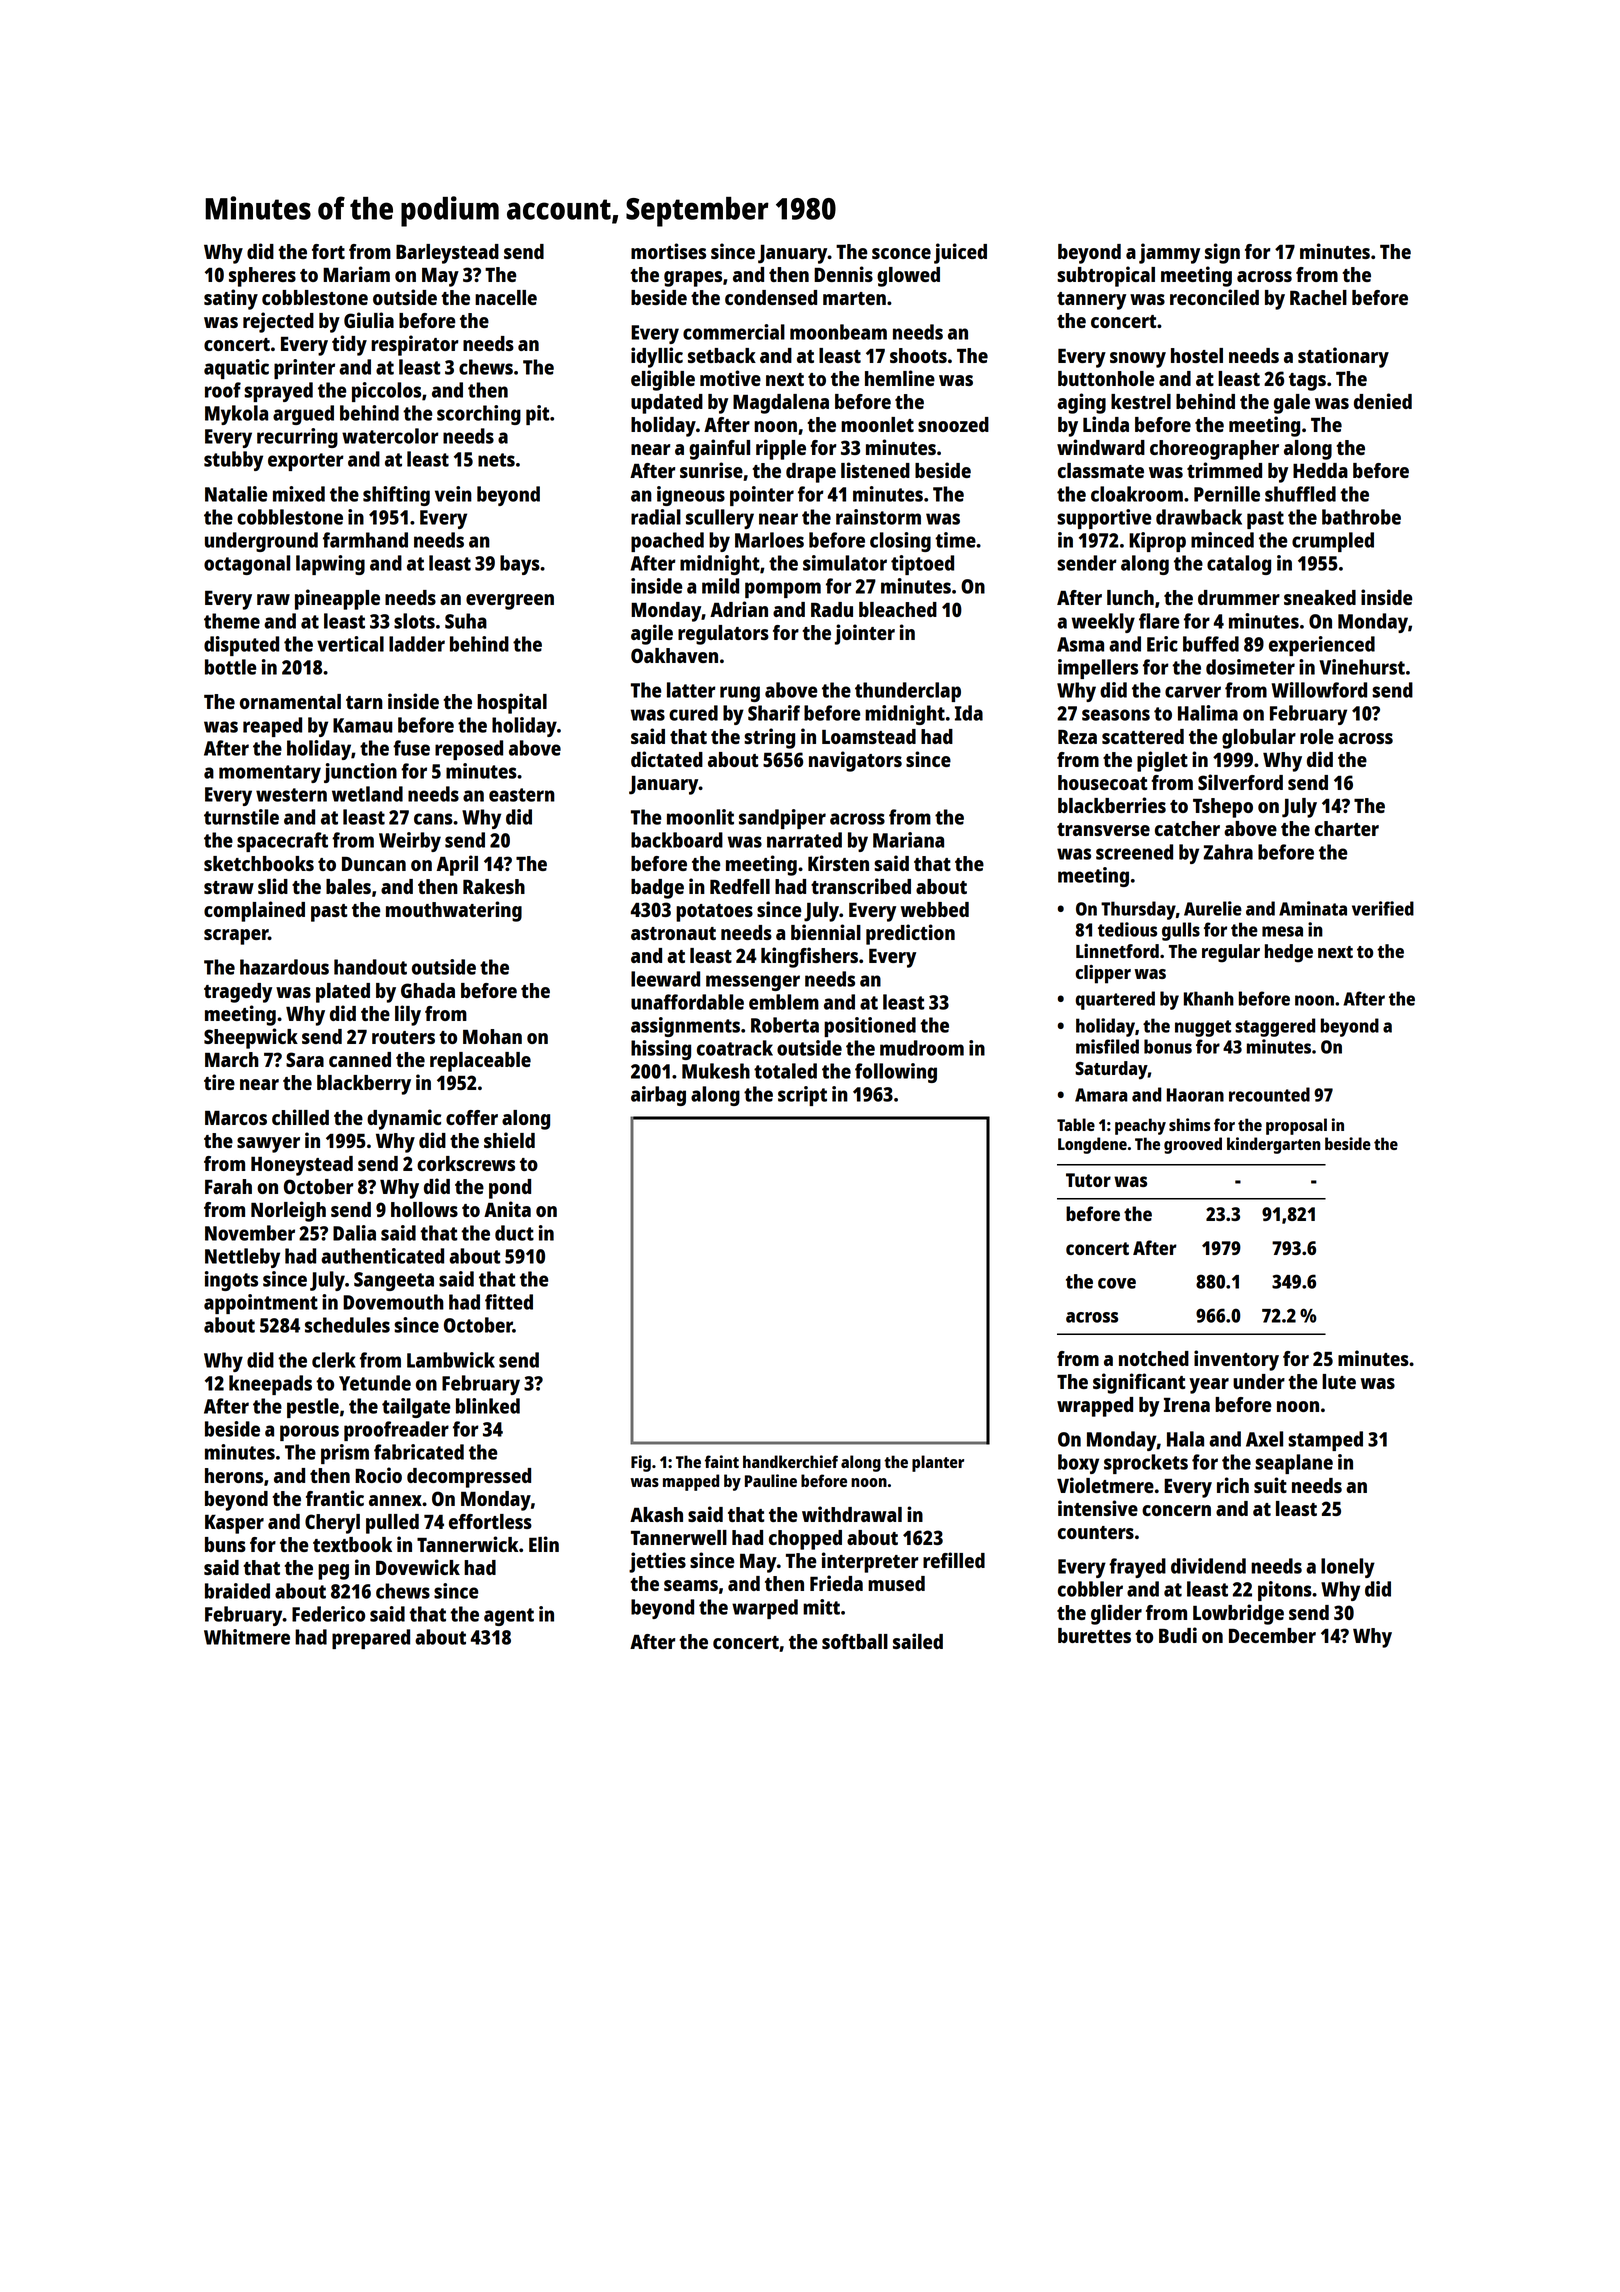 This image has height=2292, width=1620. What do you see at coordinates (350, 644) in the image?
I see `vertical` at bounding box center [350, 644].
